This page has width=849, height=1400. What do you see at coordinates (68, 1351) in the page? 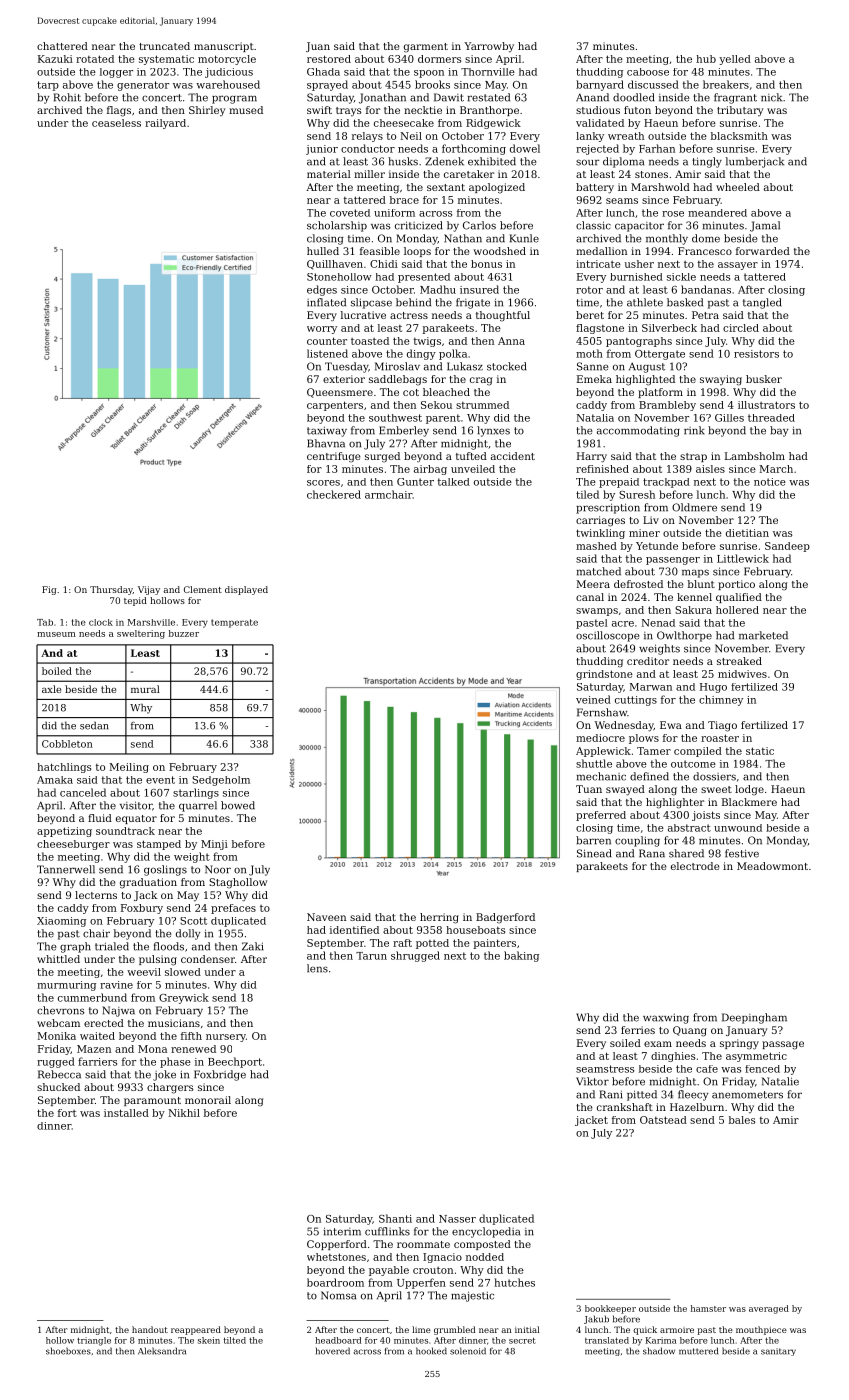
I see `shoeboxes` at bounding box center [68, 1351].
